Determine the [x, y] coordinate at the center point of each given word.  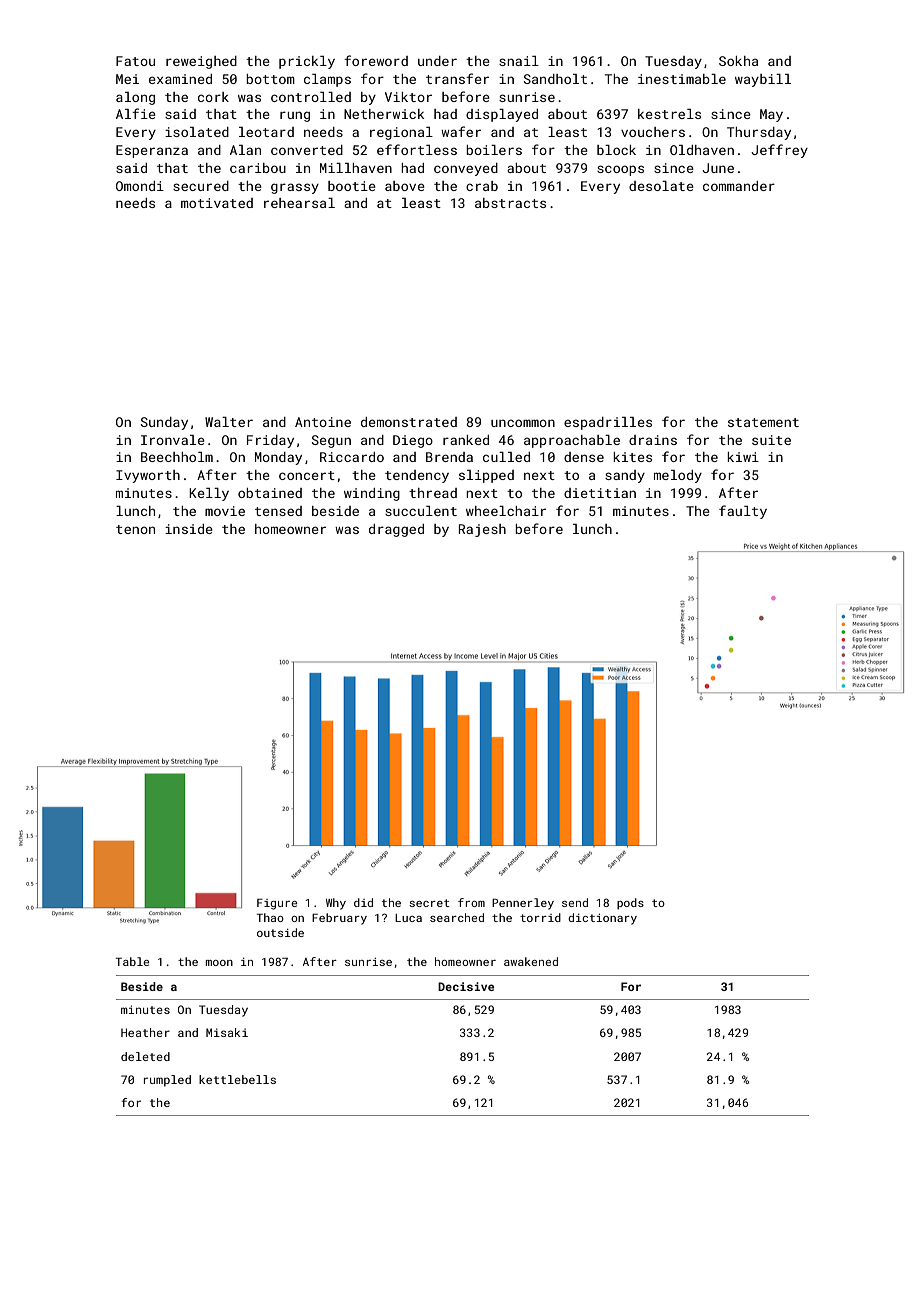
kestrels [669, 114]
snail [519, 61]
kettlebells [237, 1079]
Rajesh [482, 530]
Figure [277, 904]
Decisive [466, 986]
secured [201, 186]
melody [678, 476]
